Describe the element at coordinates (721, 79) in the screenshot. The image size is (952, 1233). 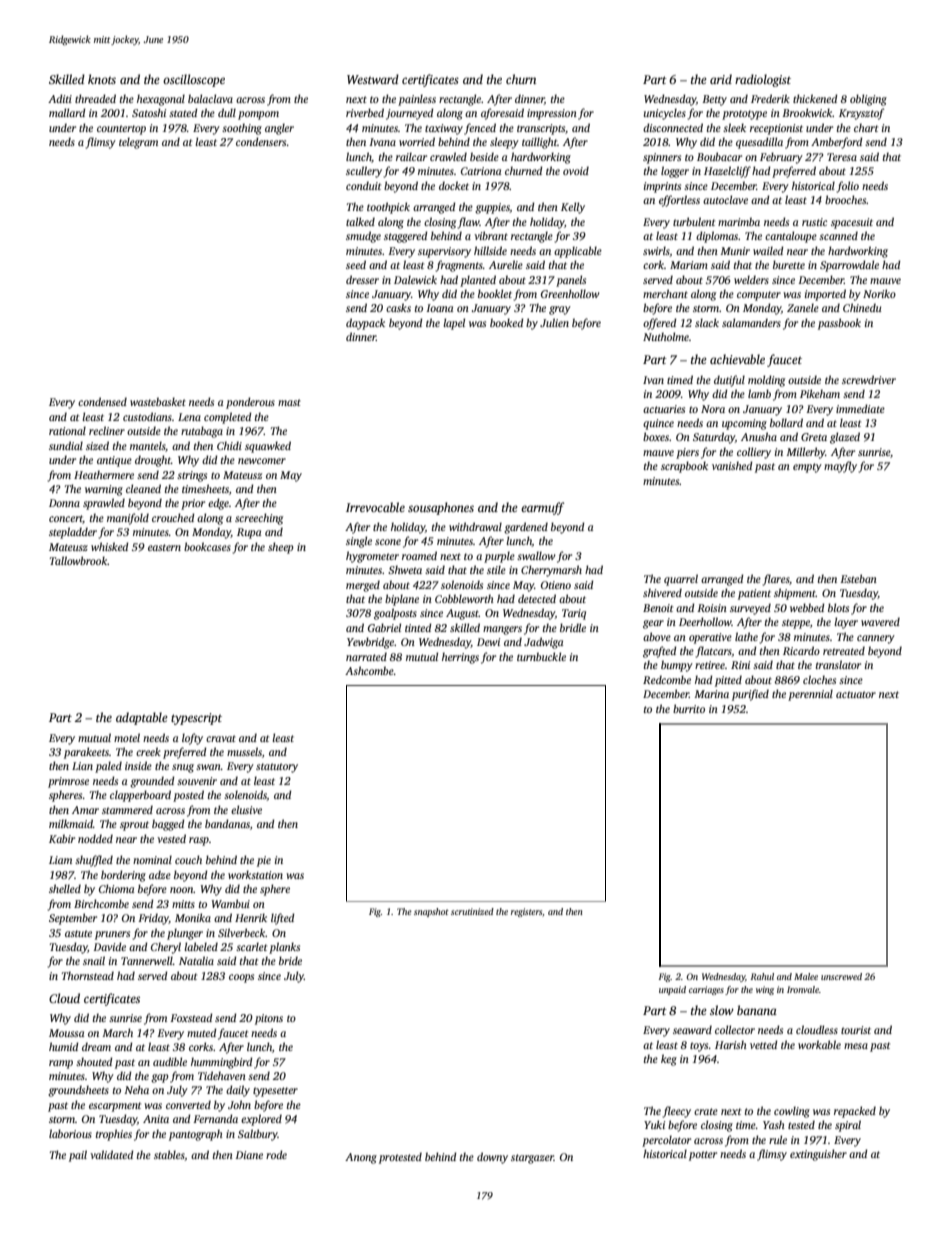
I see `arid` at that location.
